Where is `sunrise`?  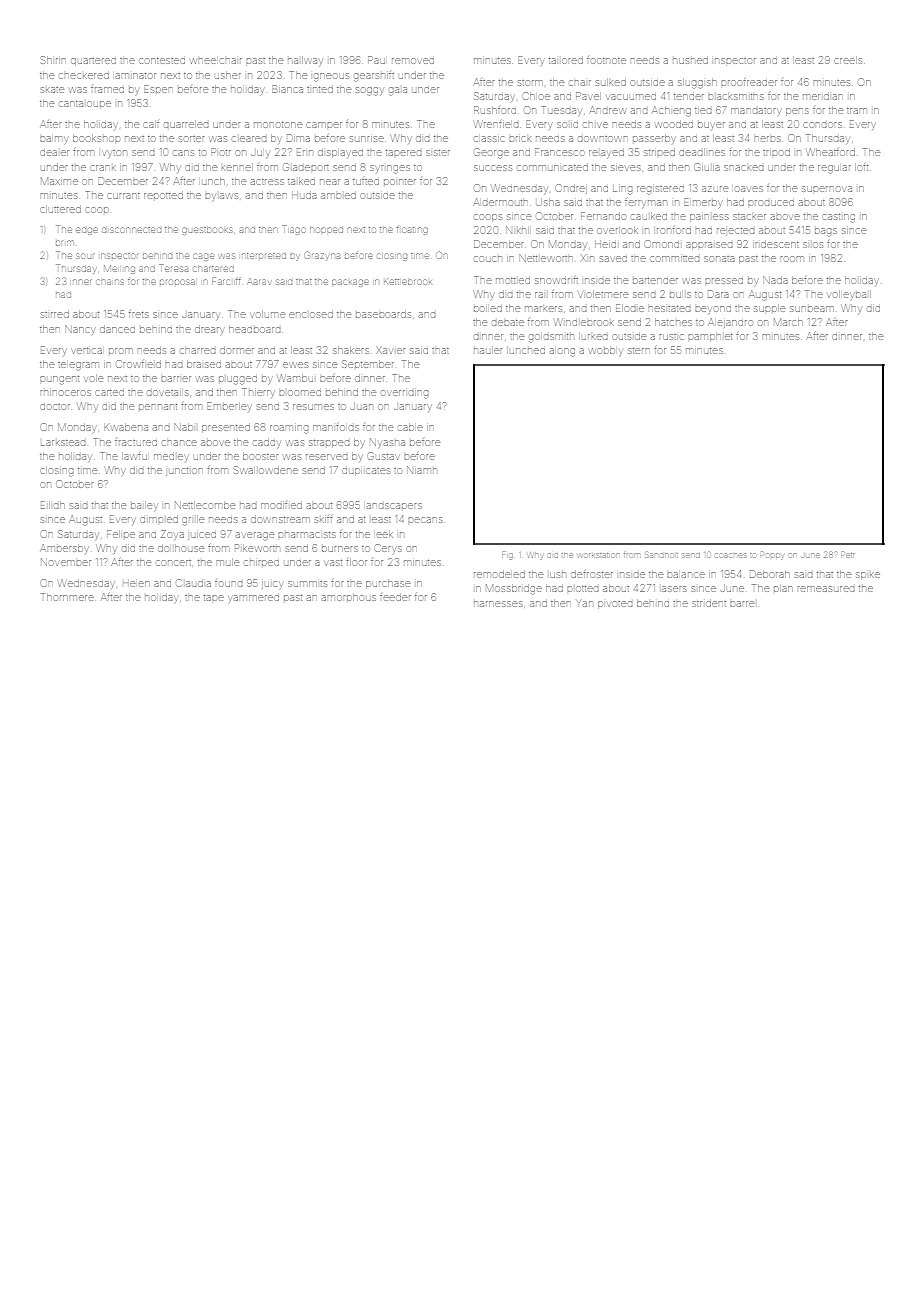
sunrise is located at coordinates (367, 139).
